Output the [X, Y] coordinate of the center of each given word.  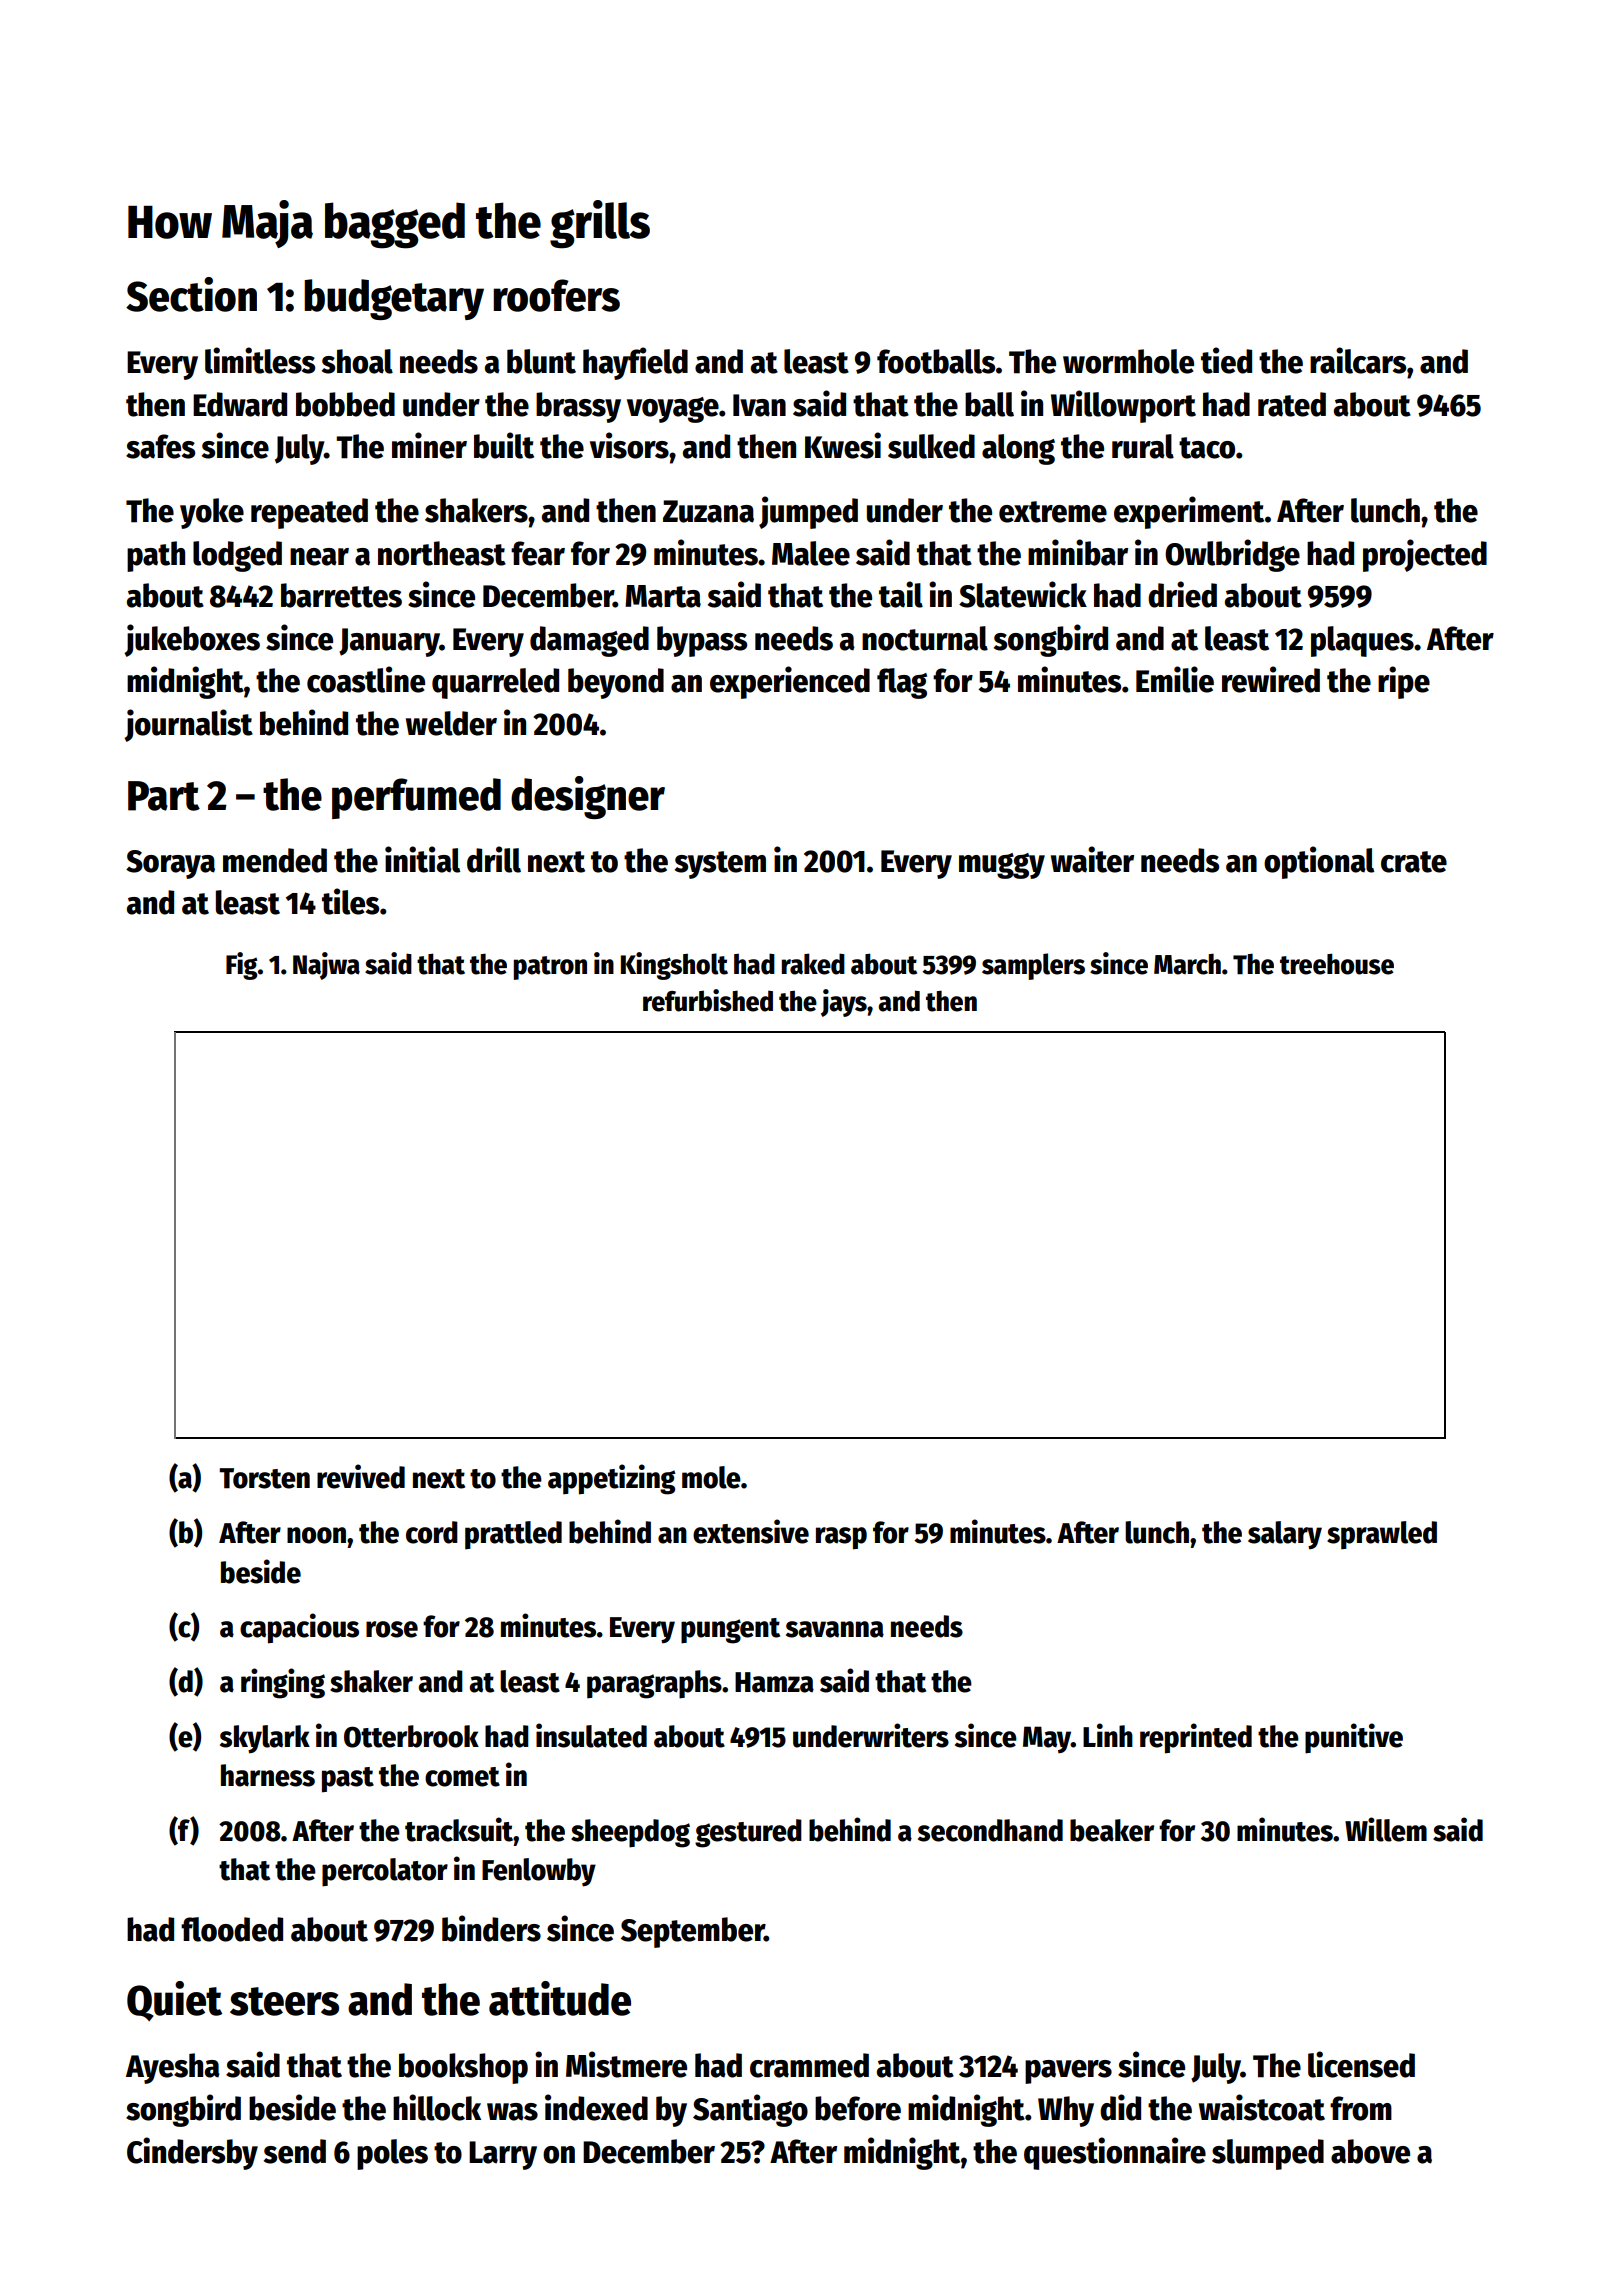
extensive [751, 1531]
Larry [503, 2155]
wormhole [1128, 361]
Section [191, 294]
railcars [1358, 360]
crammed [809, 2065]
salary [1285, 1535]
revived [361, 1476]
